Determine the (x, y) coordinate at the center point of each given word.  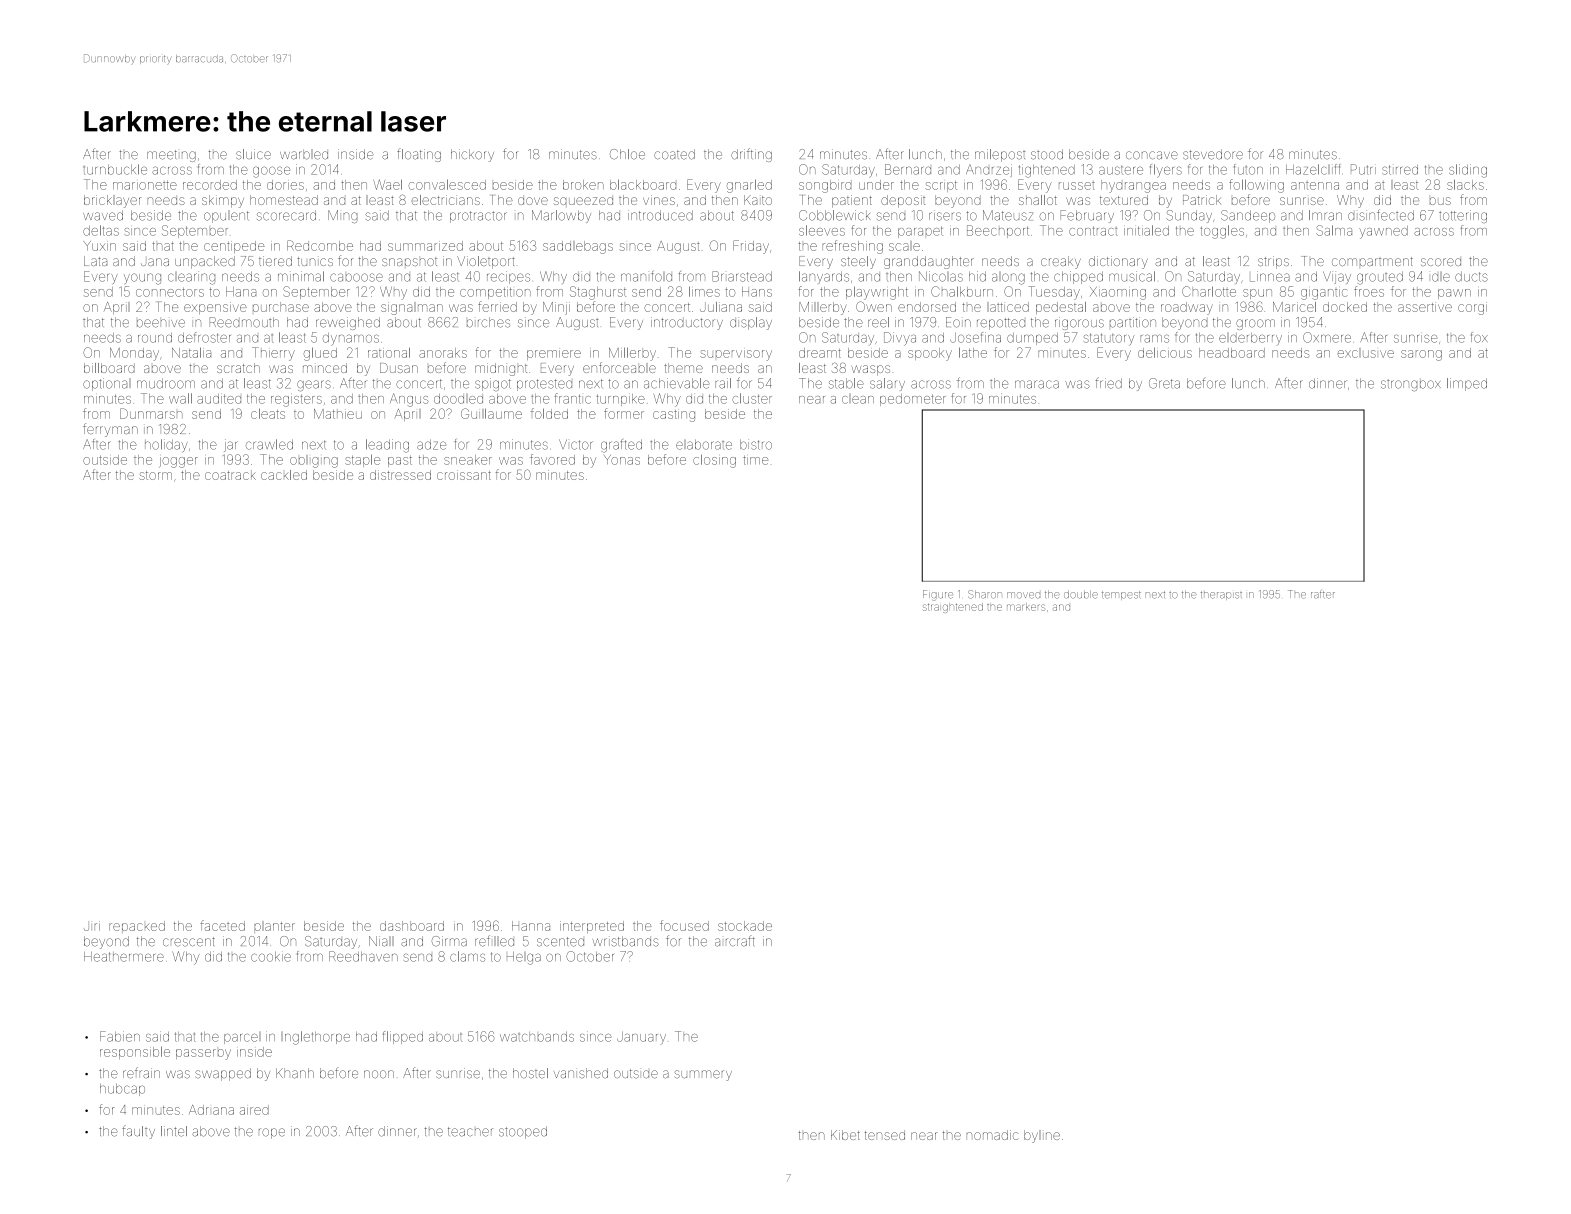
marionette (145, 185)
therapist (1221, 595)
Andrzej (989, 170)
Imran (1325, 215)
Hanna (531, 926)
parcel (242, 1038)
